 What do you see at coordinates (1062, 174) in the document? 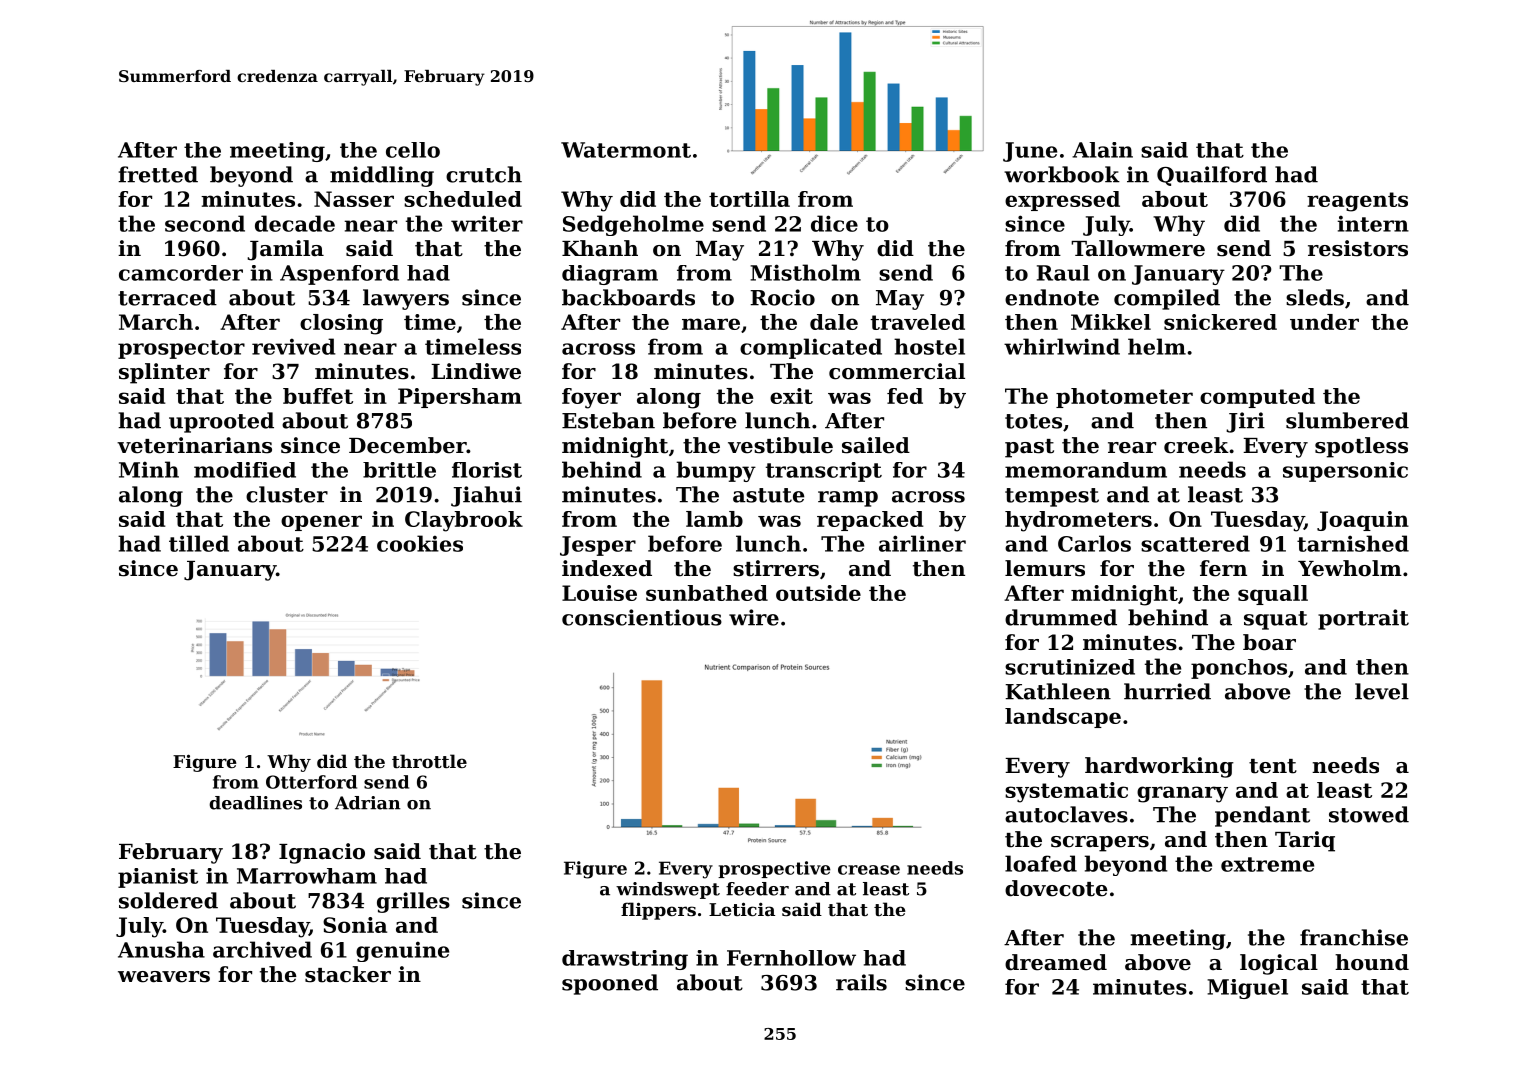
I see `workbook` at bounding box center [1062, 174].
